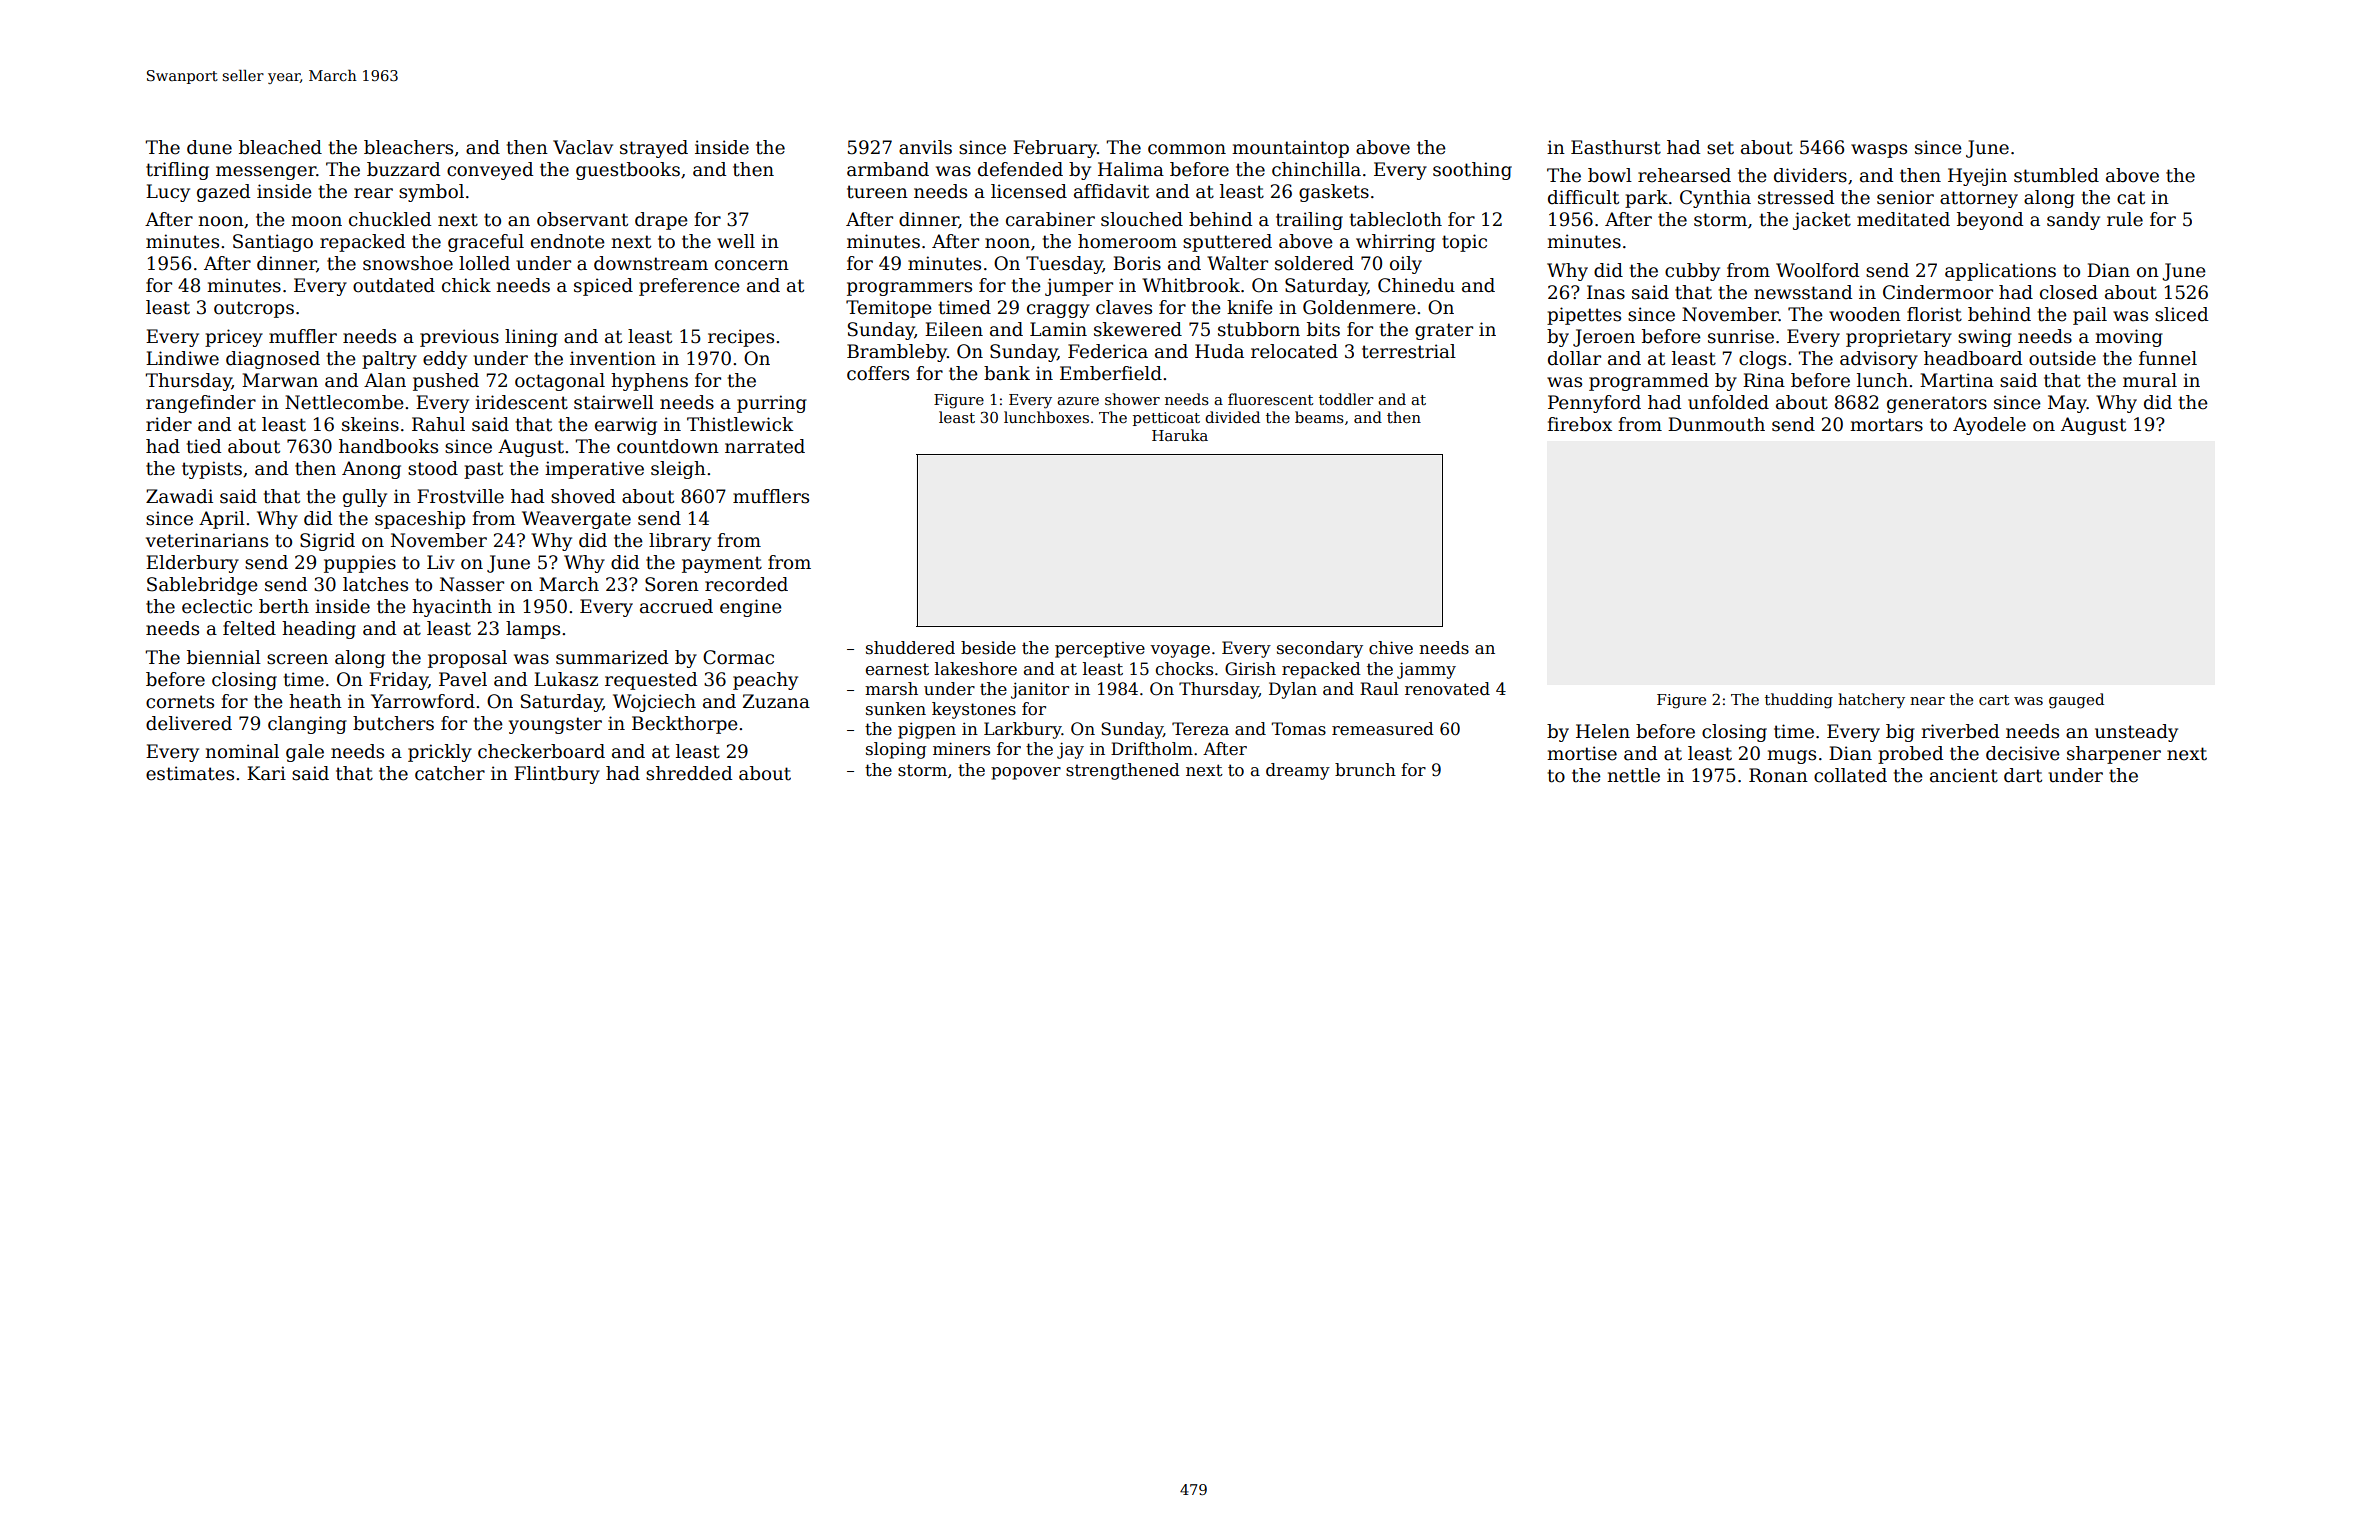  What do you see at coordinates (1250, 669) in the screenshot?
I see `Girish` at bounding box center [1250, 669].
